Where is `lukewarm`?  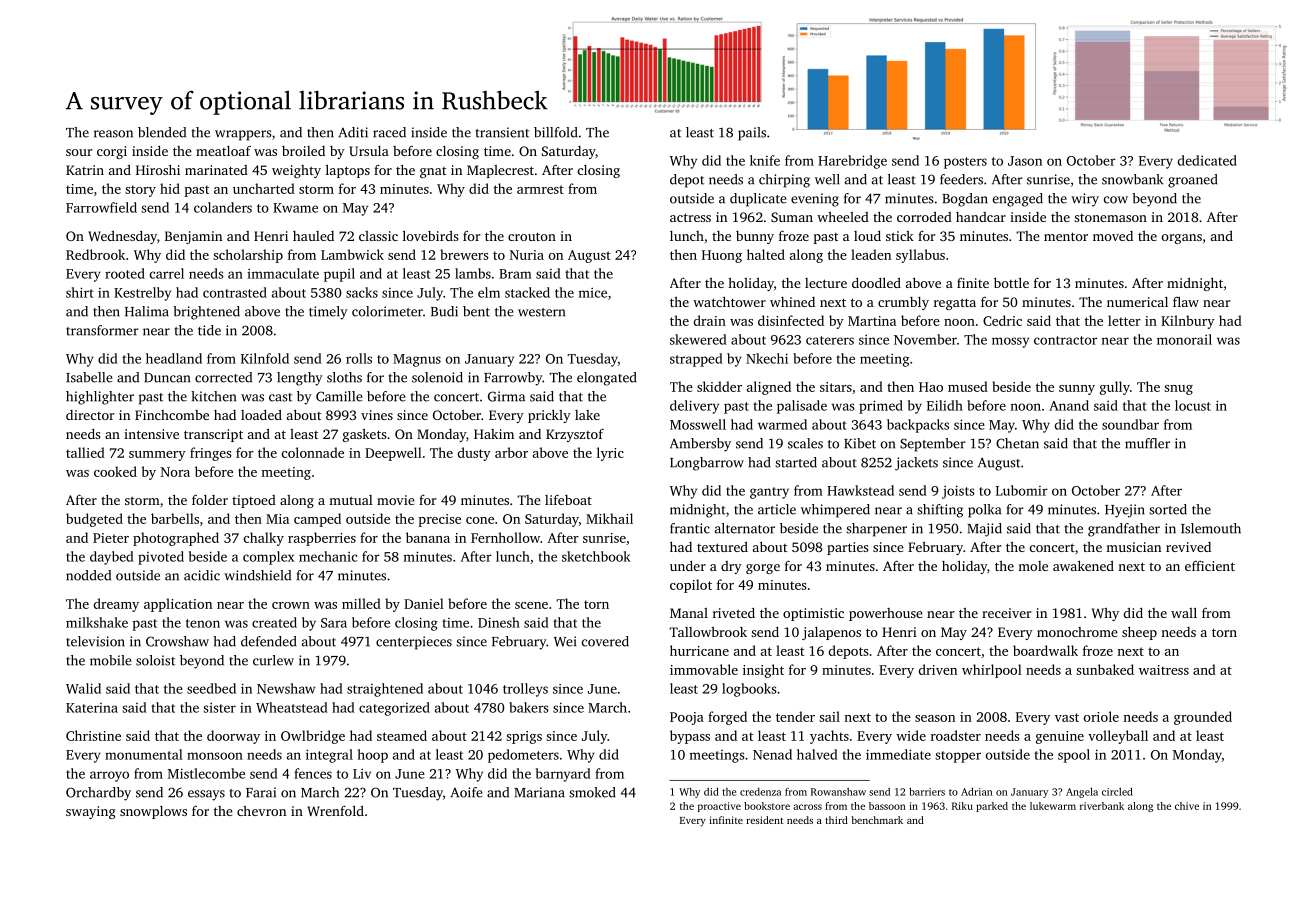
lukewarm is located at coordinates (1053, 806).
